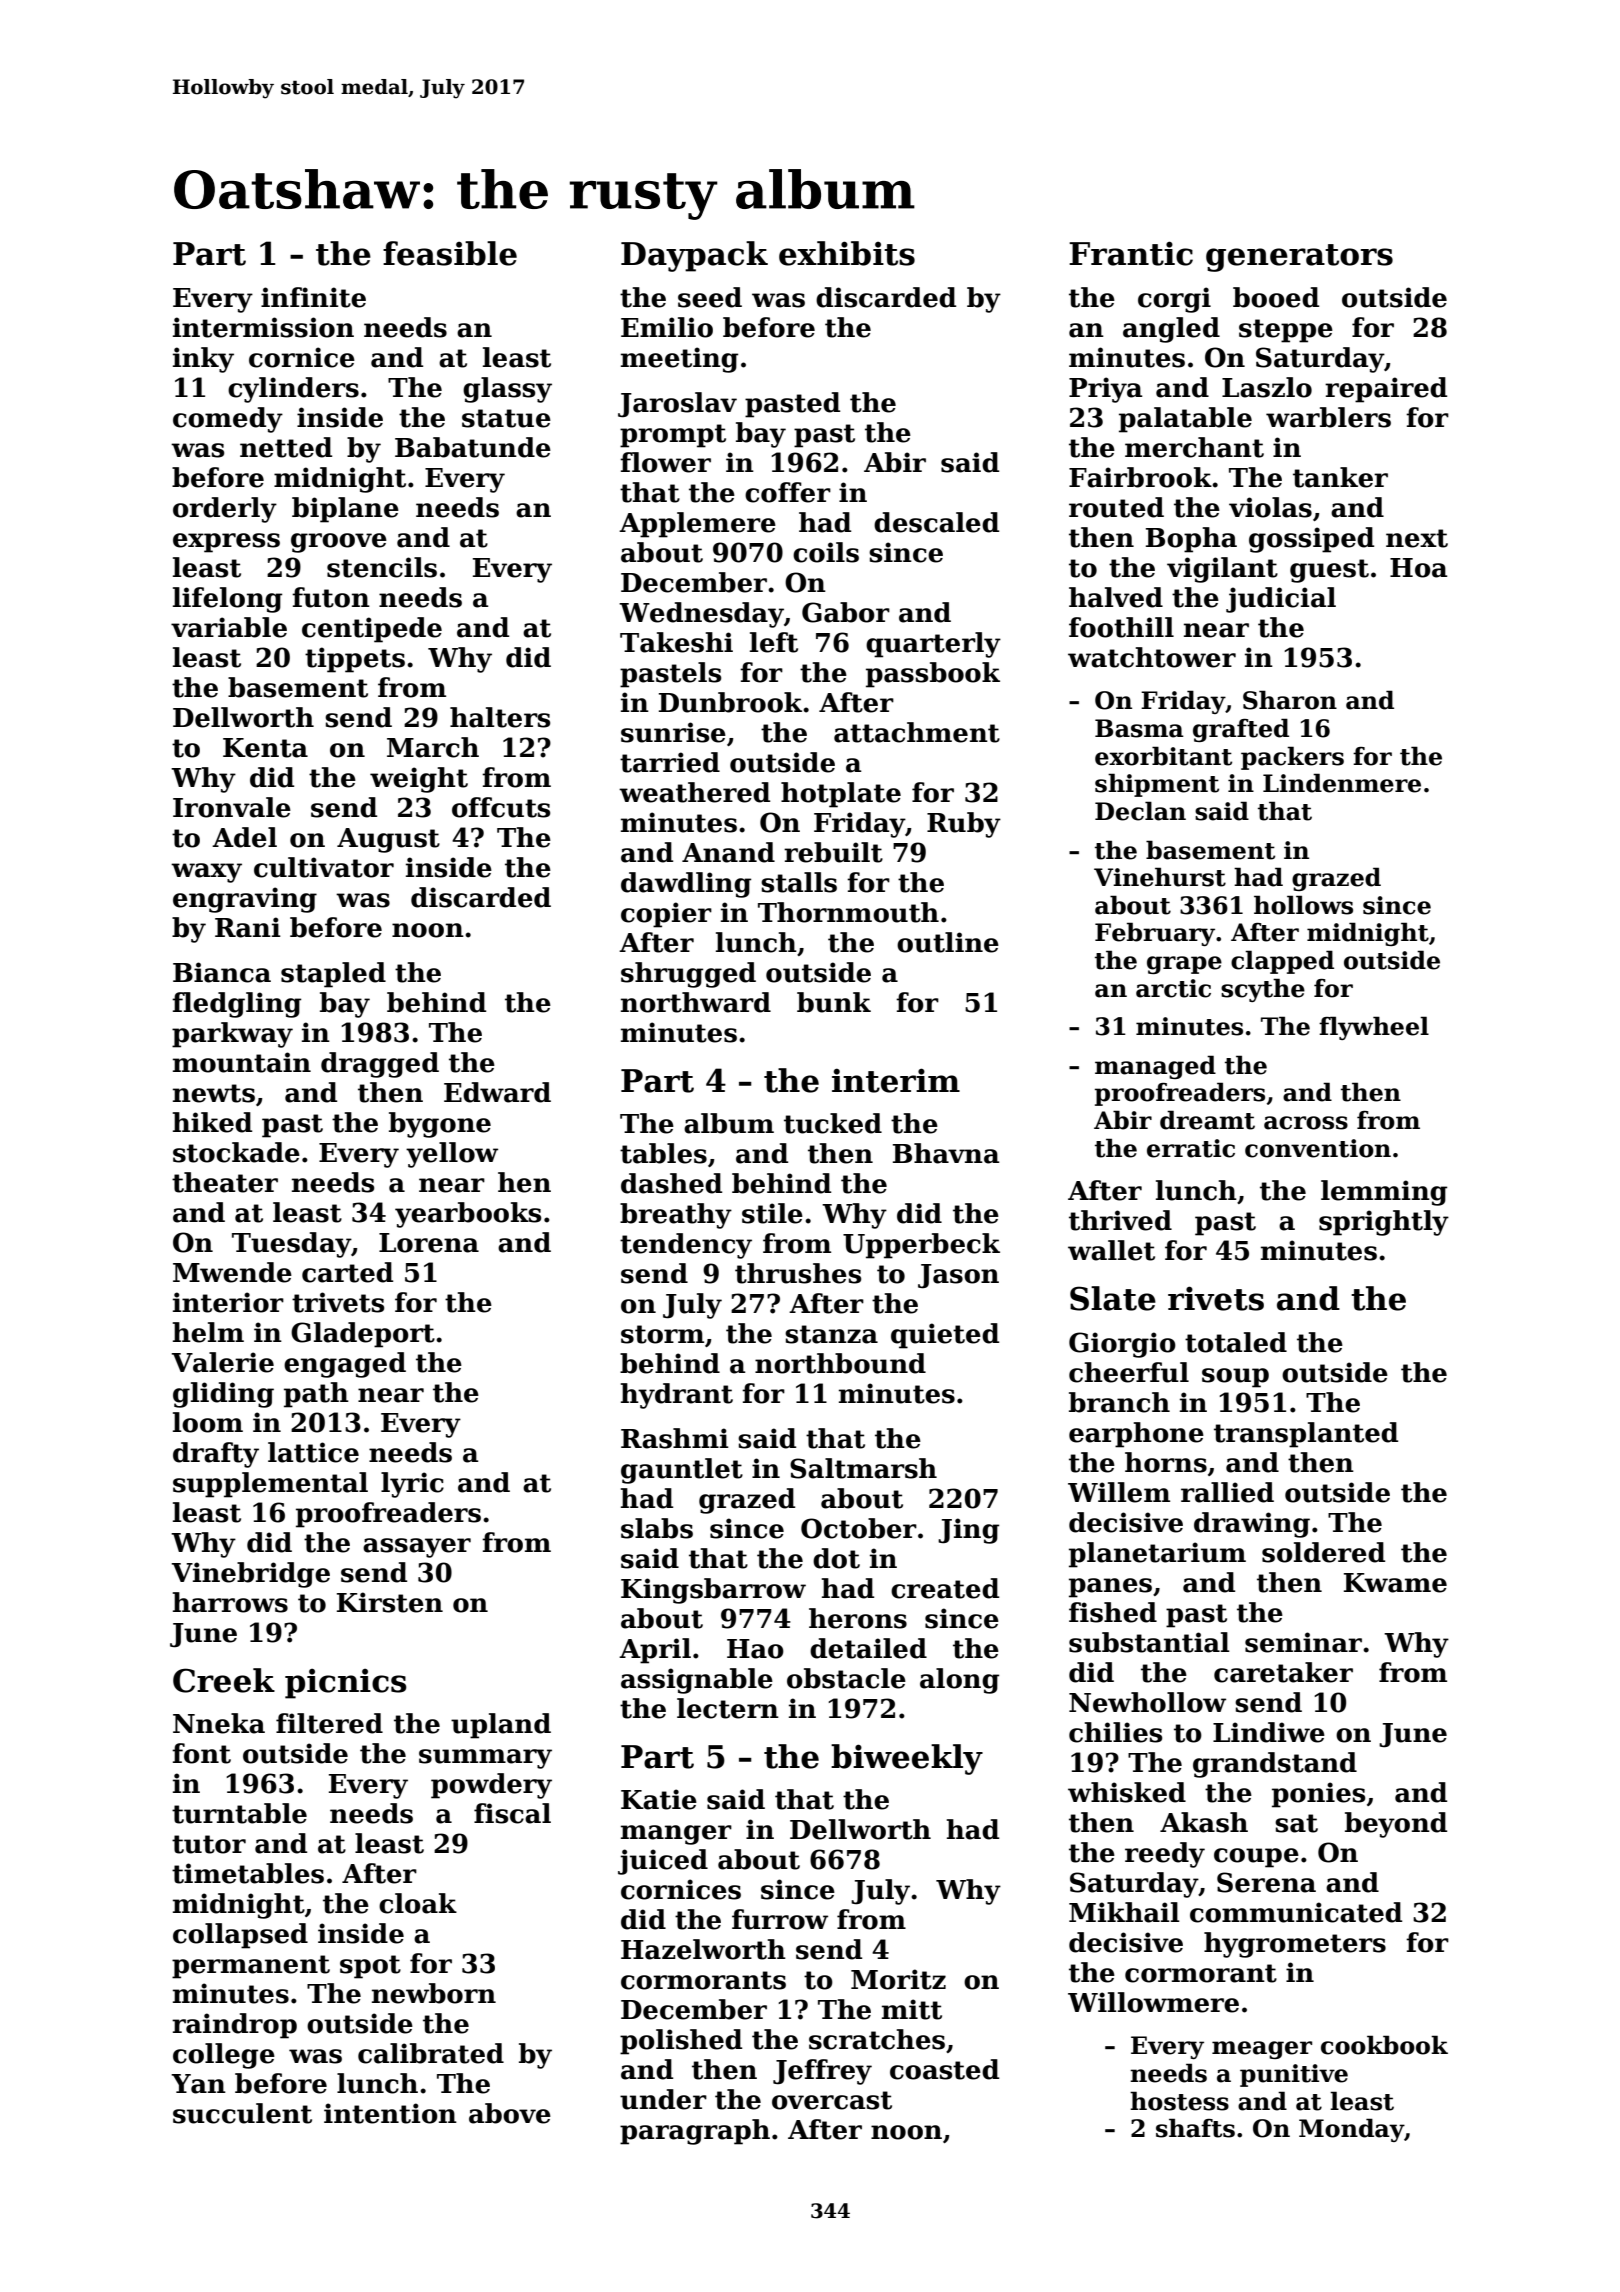 The image size is (1620, 2292). Describe the element at coordinates (1299, 258) in the screenshot. I see `generators` at that location.
